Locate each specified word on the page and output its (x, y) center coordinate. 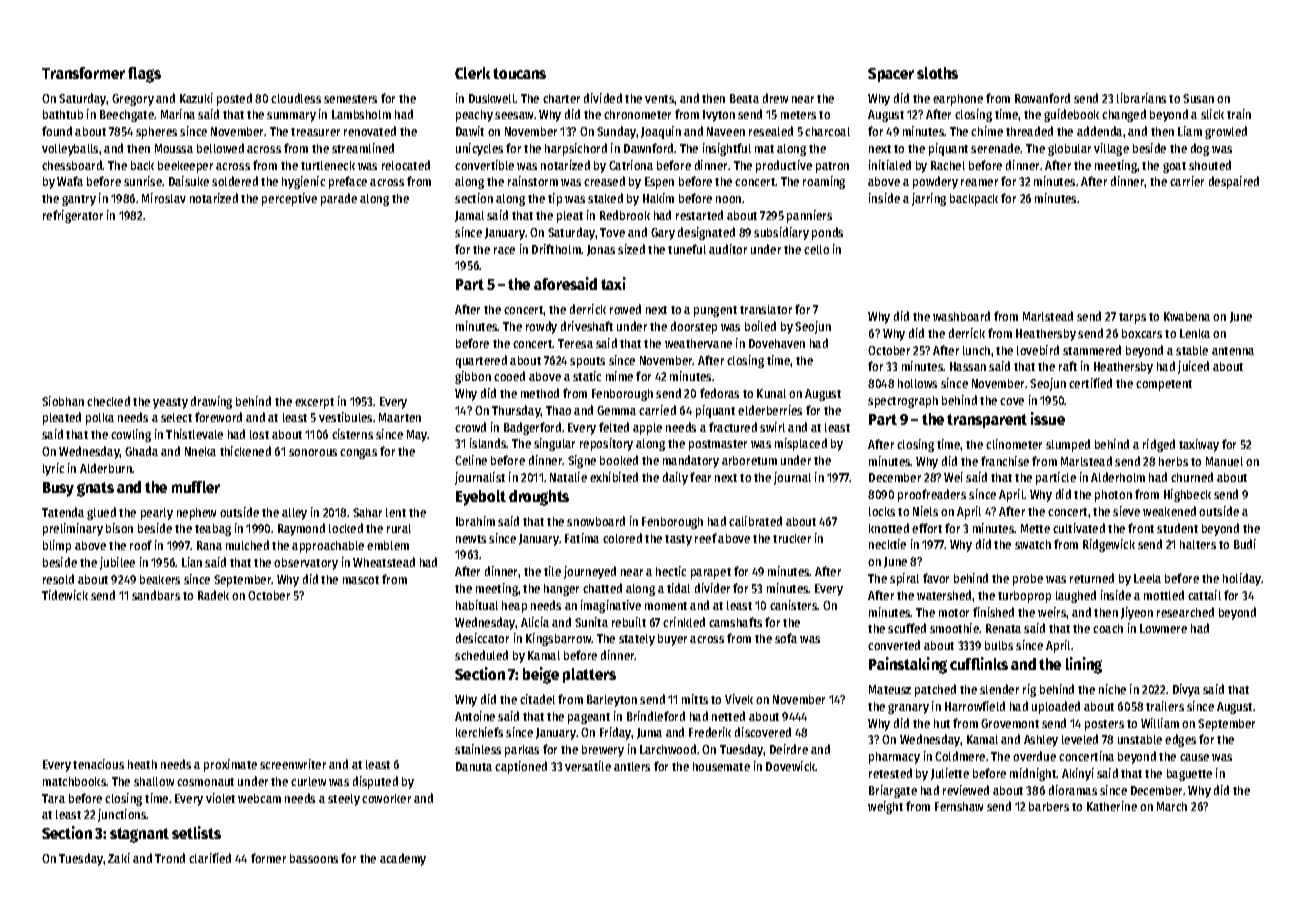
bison (119, 528)
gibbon (473, 377)
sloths (937, 73)
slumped (1068, 445)
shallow (154, 781)
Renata (1003, 628)
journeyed (590, 572)
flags (144, 75)
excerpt (314, 403)
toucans (519, 73)
